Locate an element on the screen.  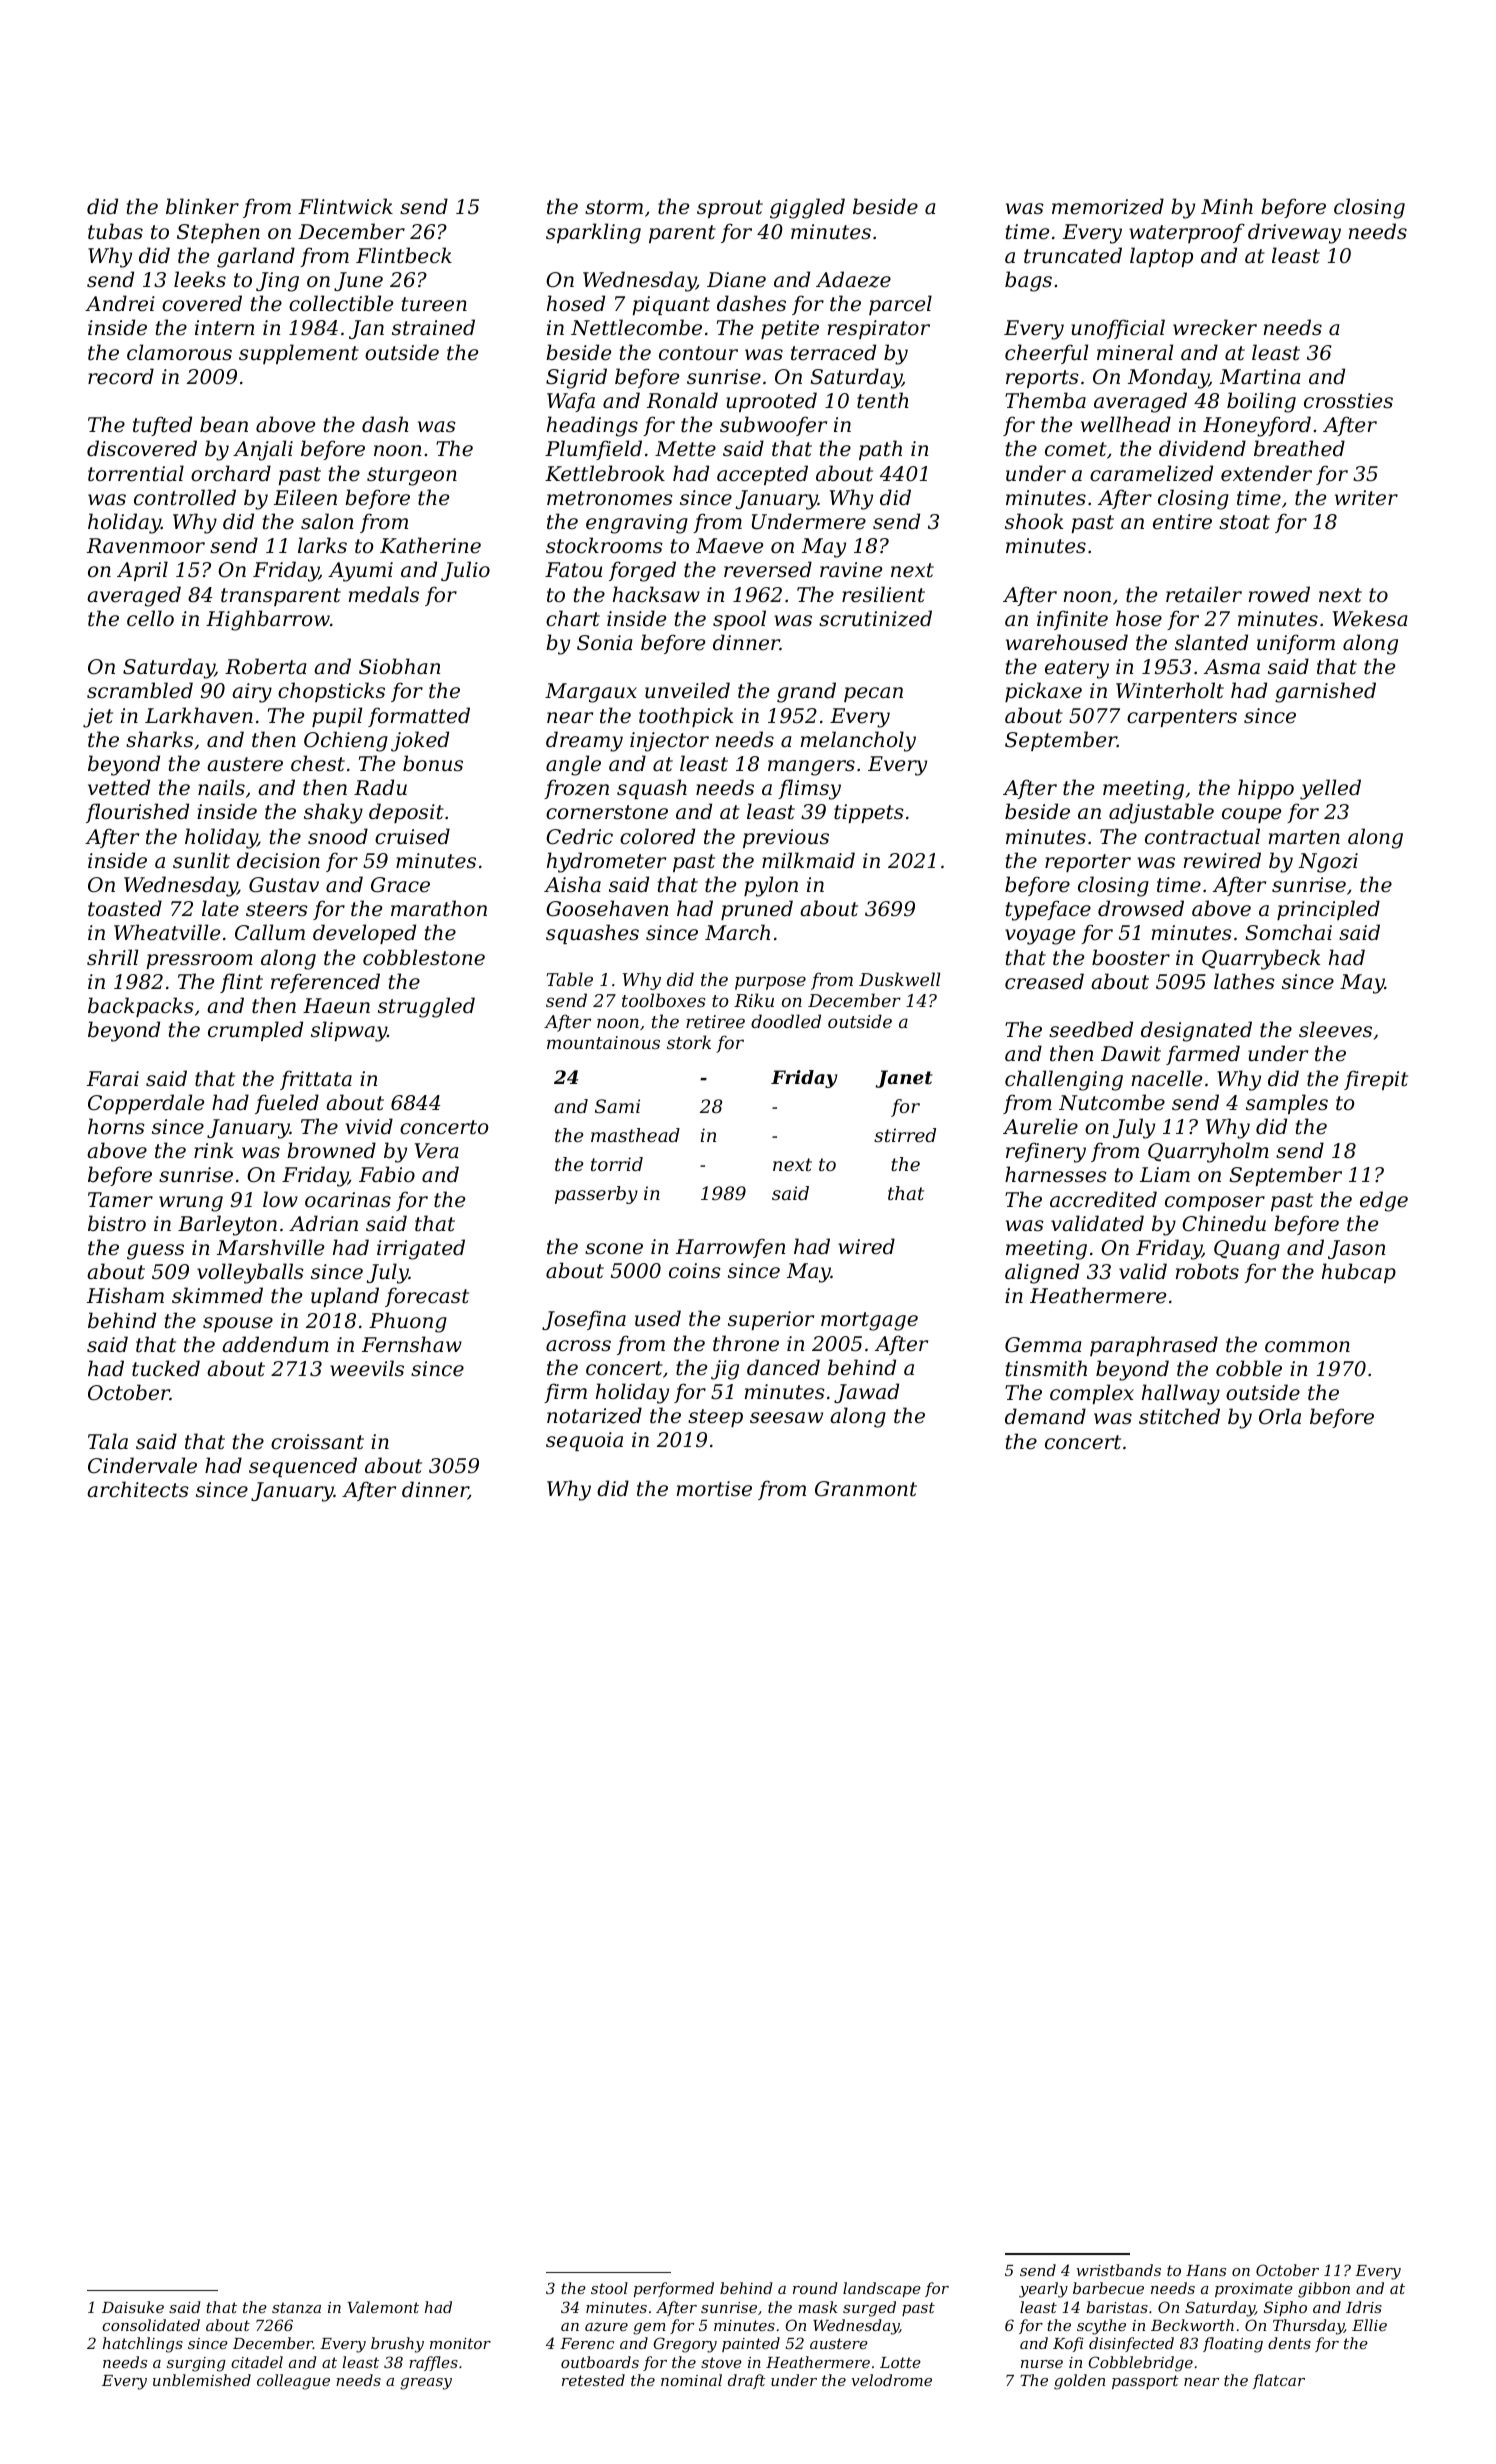
airy is located at coordinates (252, 693).
